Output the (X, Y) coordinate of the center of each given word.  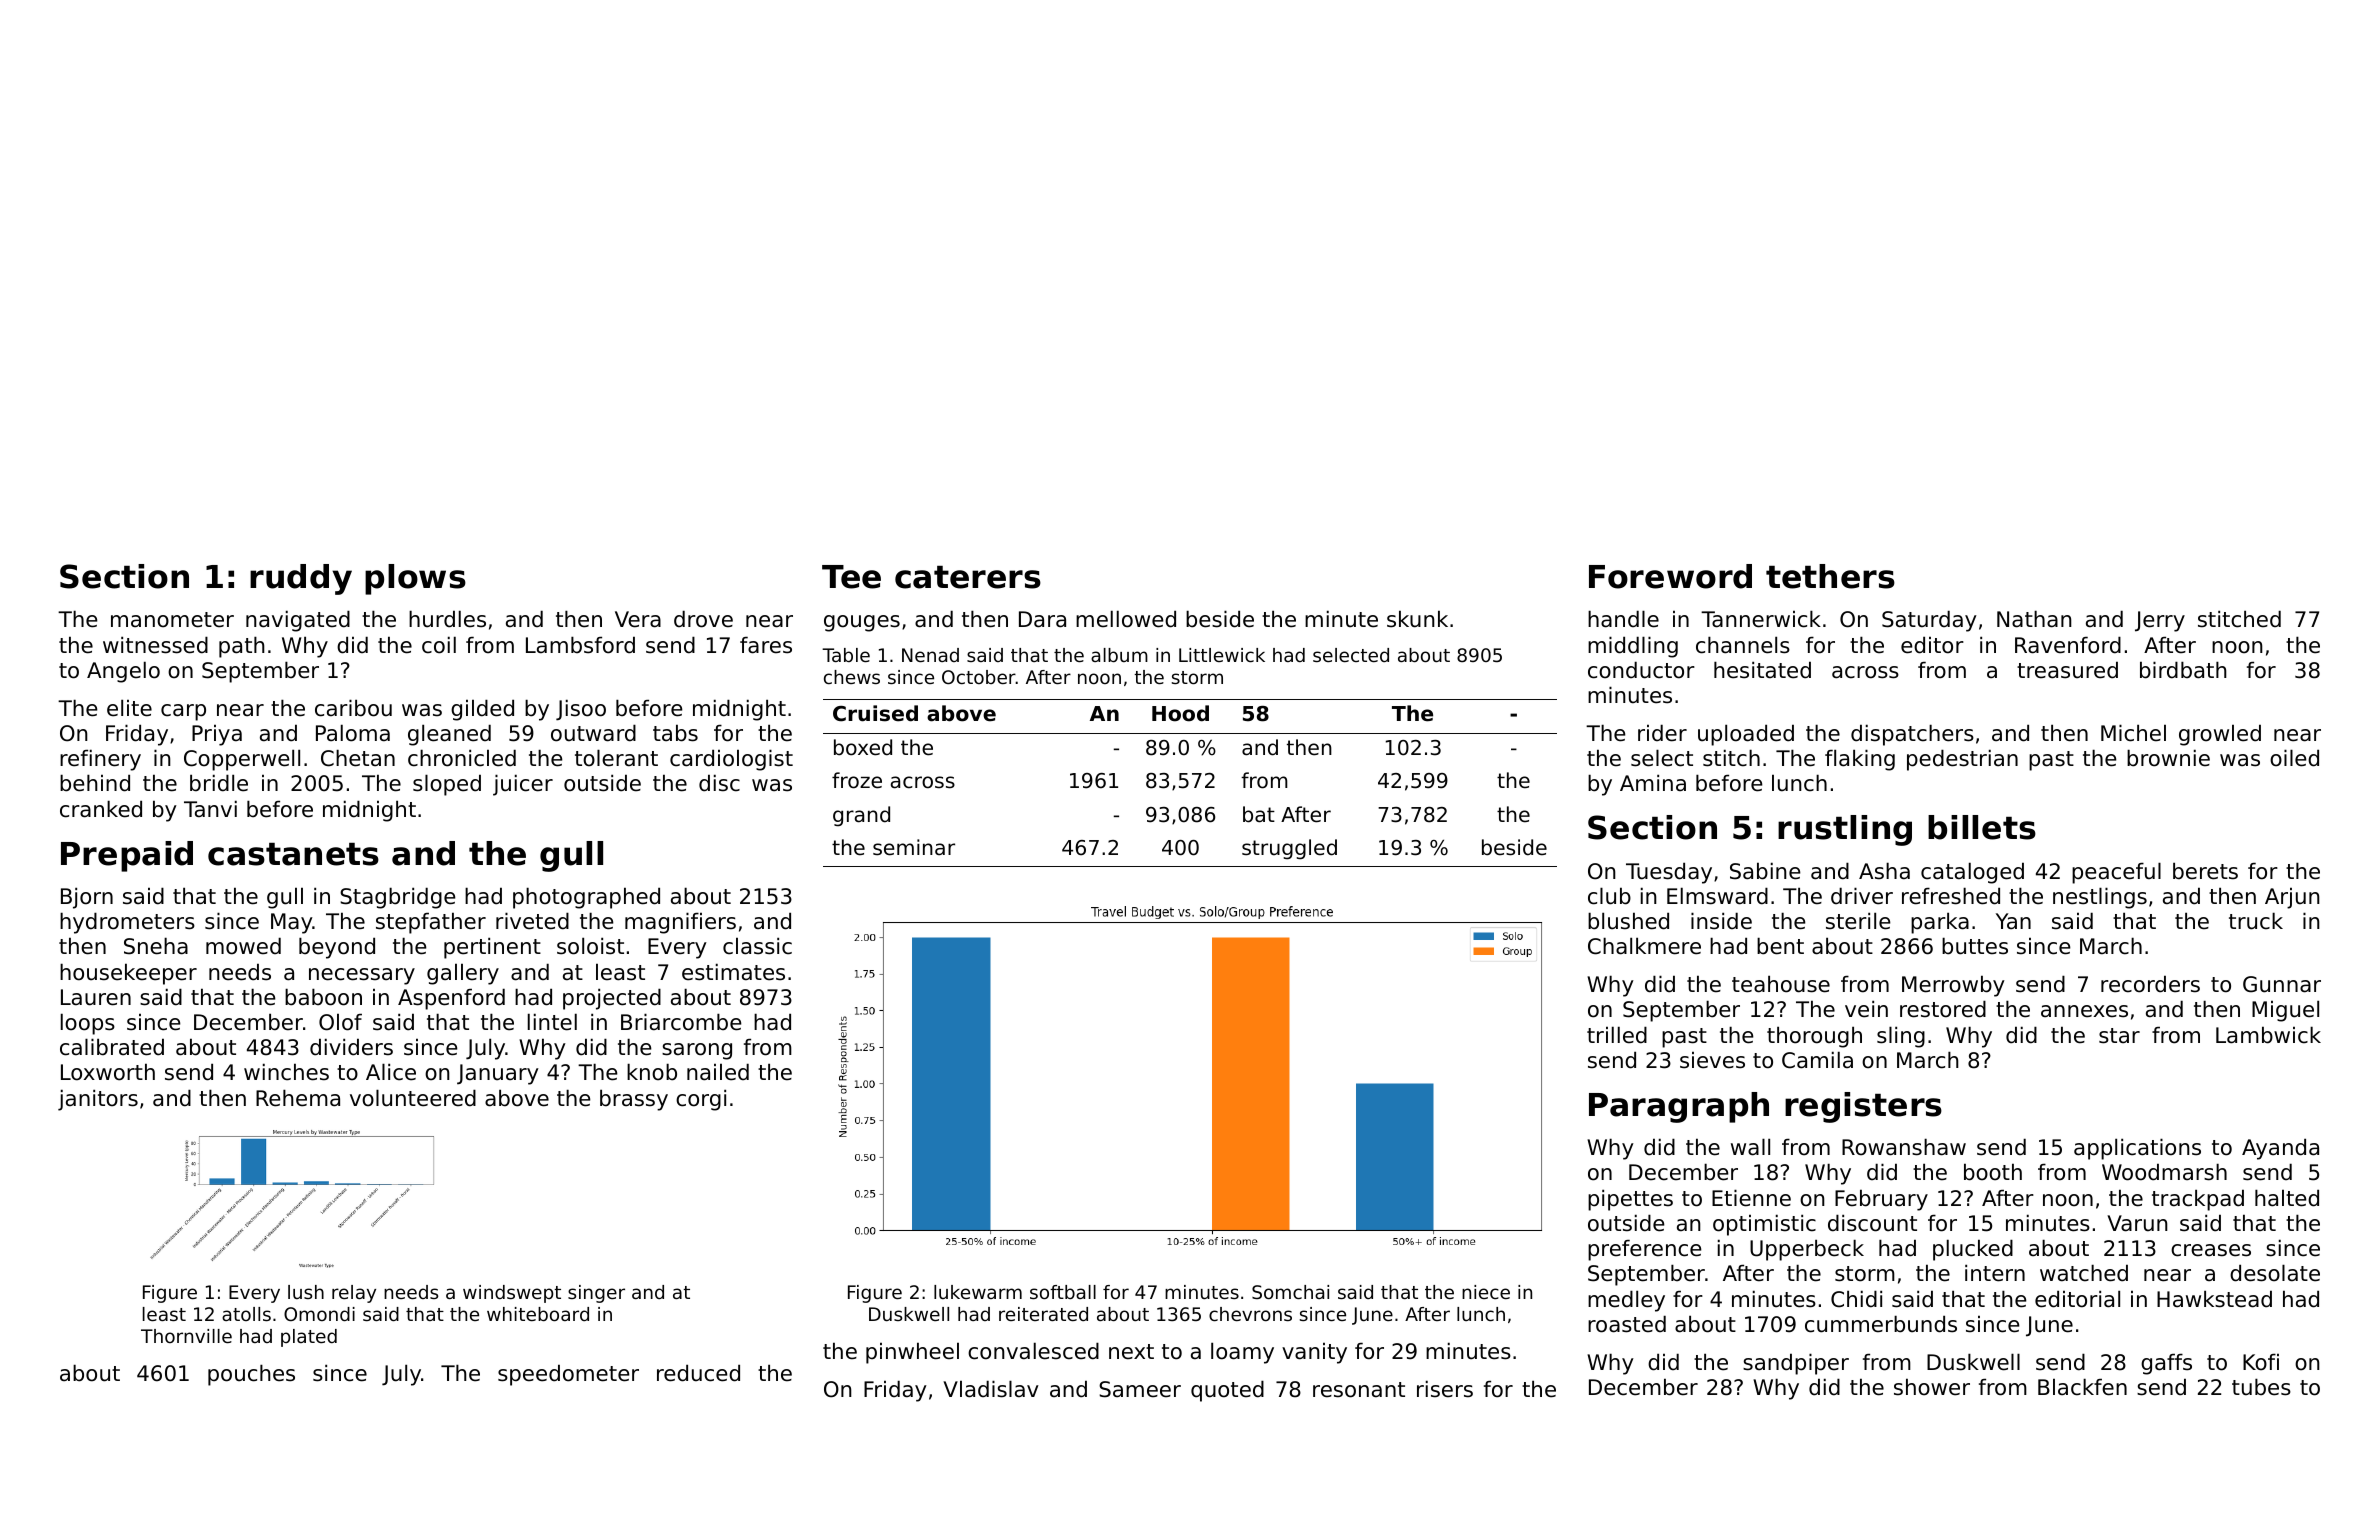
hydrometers (127, 923)
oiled (2294, 758)
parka (1940, 923)
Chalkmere (1644, 946)
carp (183, 712)
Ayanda (2280, 1149)
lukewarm (978, 1292)
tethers (1830, 576)
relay (354, 1294)
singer (596, 1294)
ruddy (301, 579)
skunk (1417, 619)
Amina (1653, 782)
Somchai (1290, 1292)
